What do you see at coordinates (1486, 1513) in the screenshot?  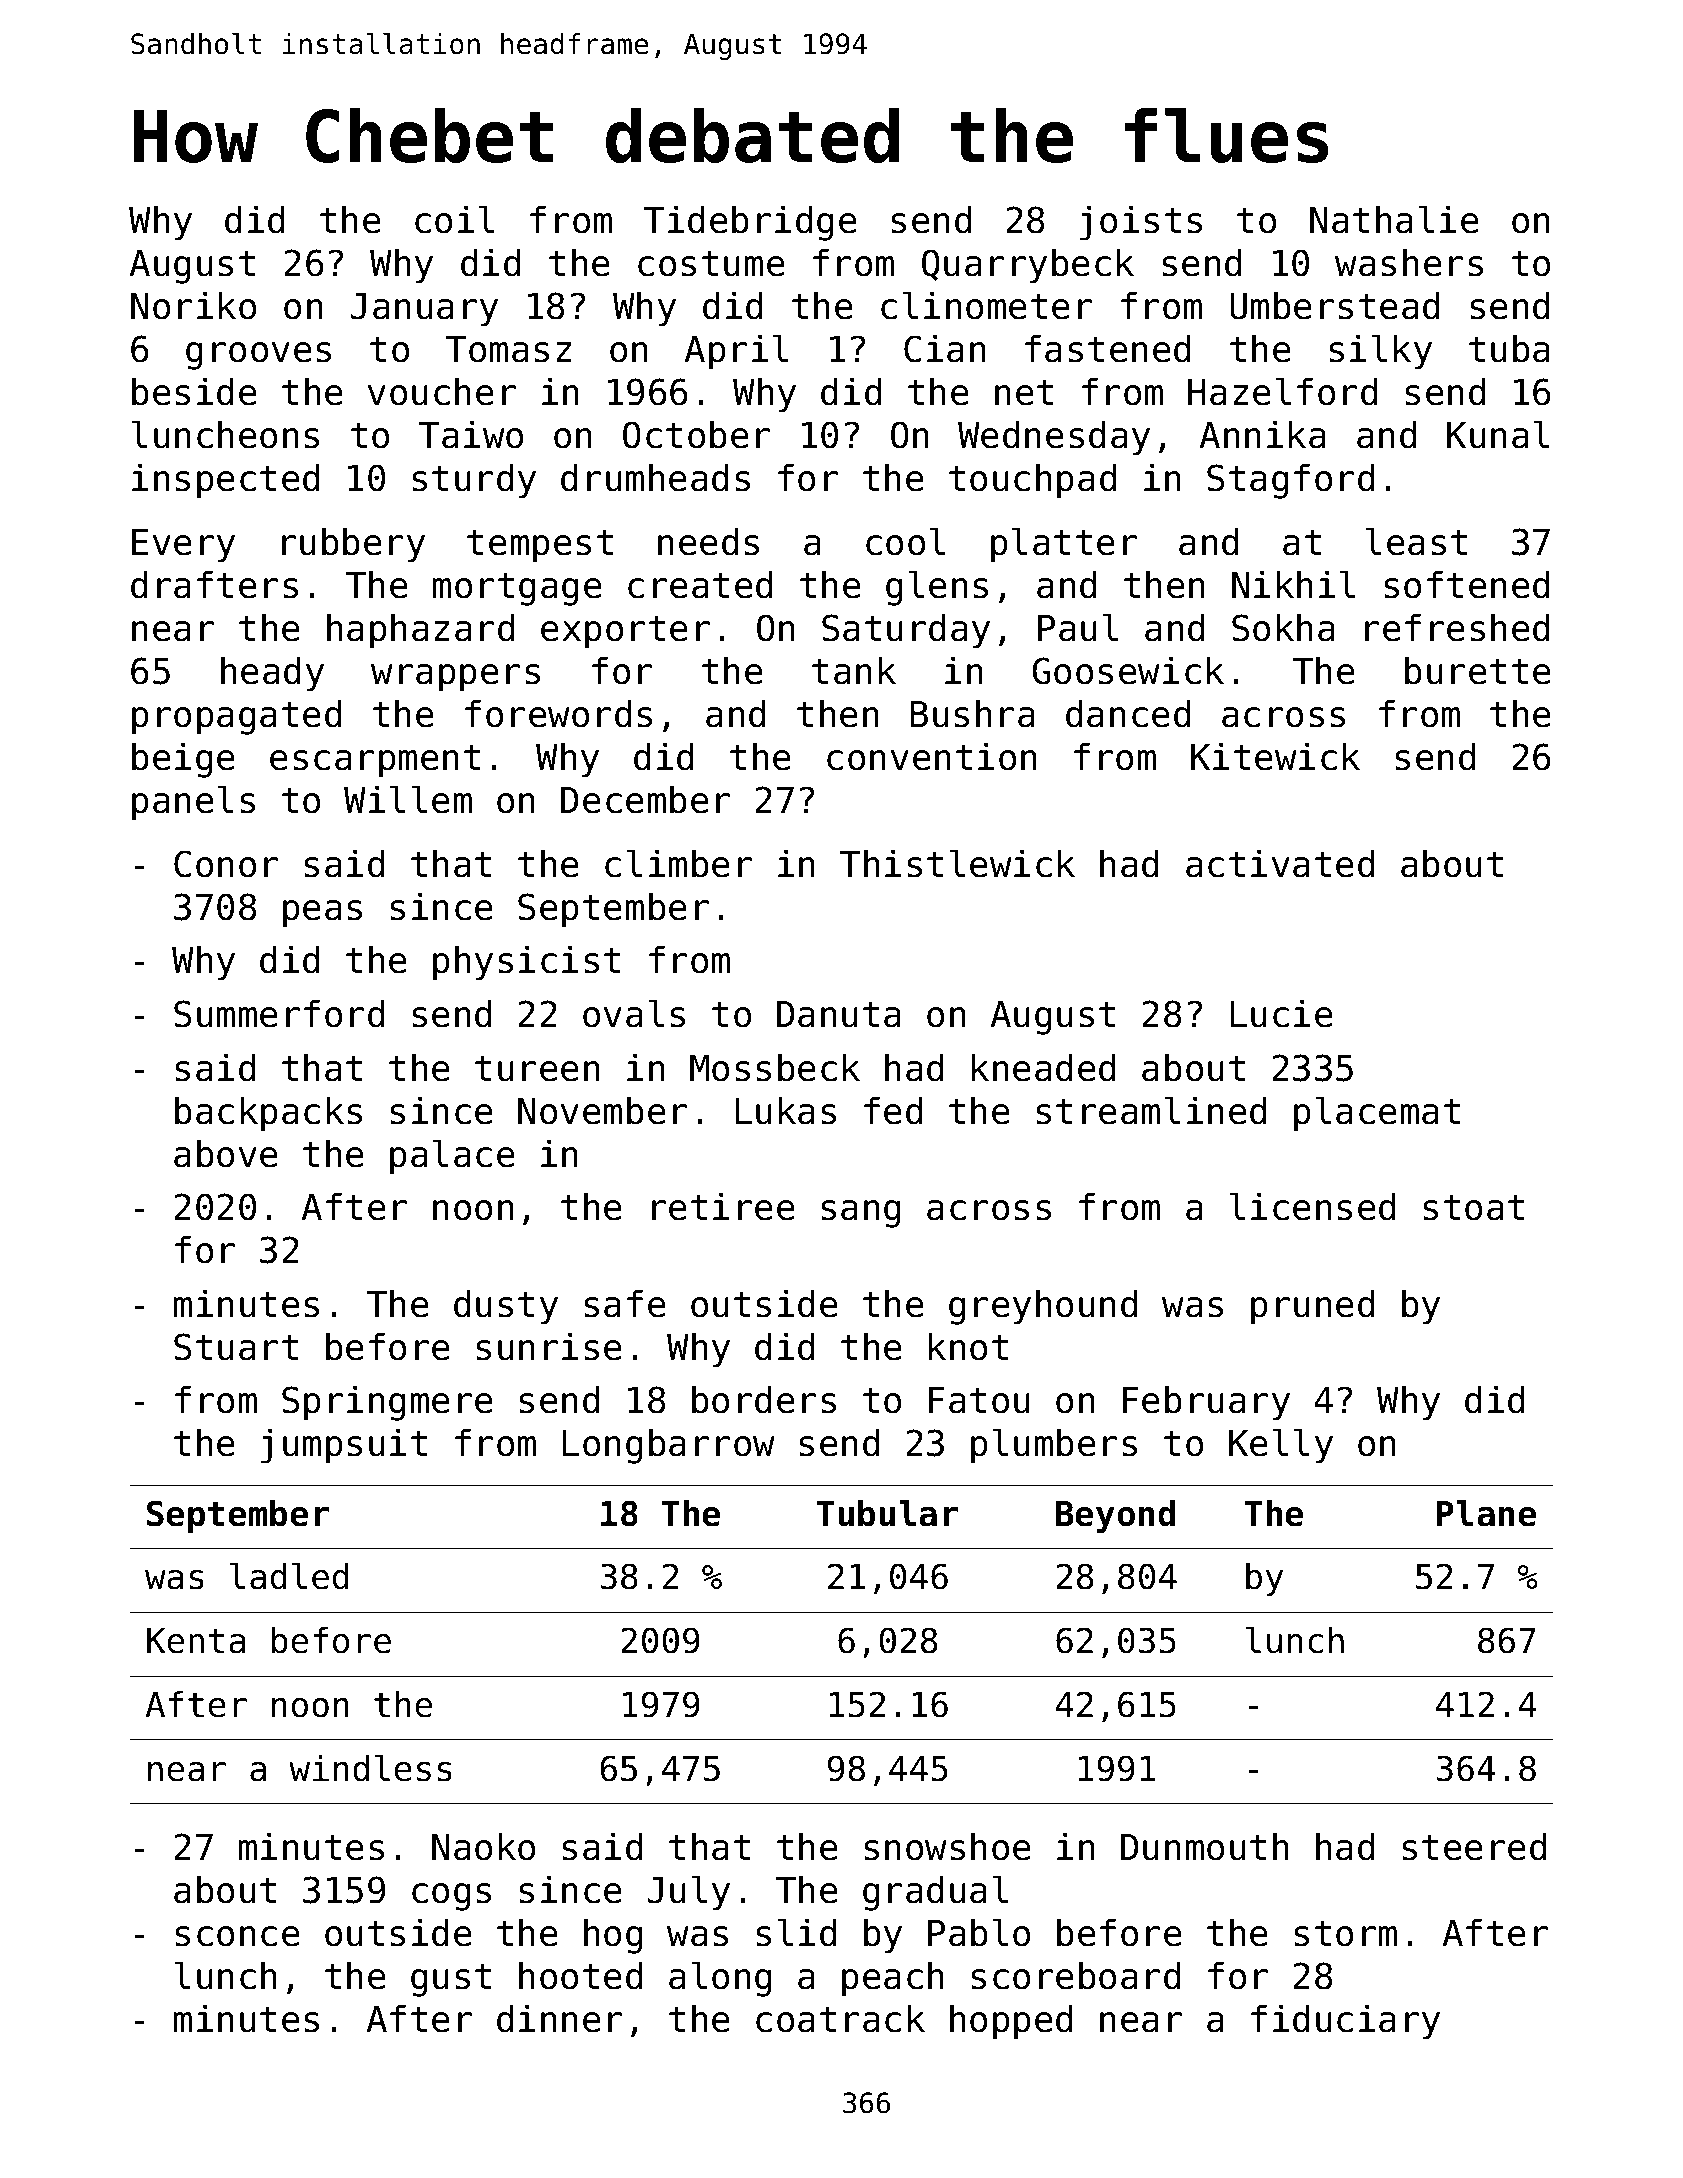 I see `Plane` at bounding box center [1486, 1513].
